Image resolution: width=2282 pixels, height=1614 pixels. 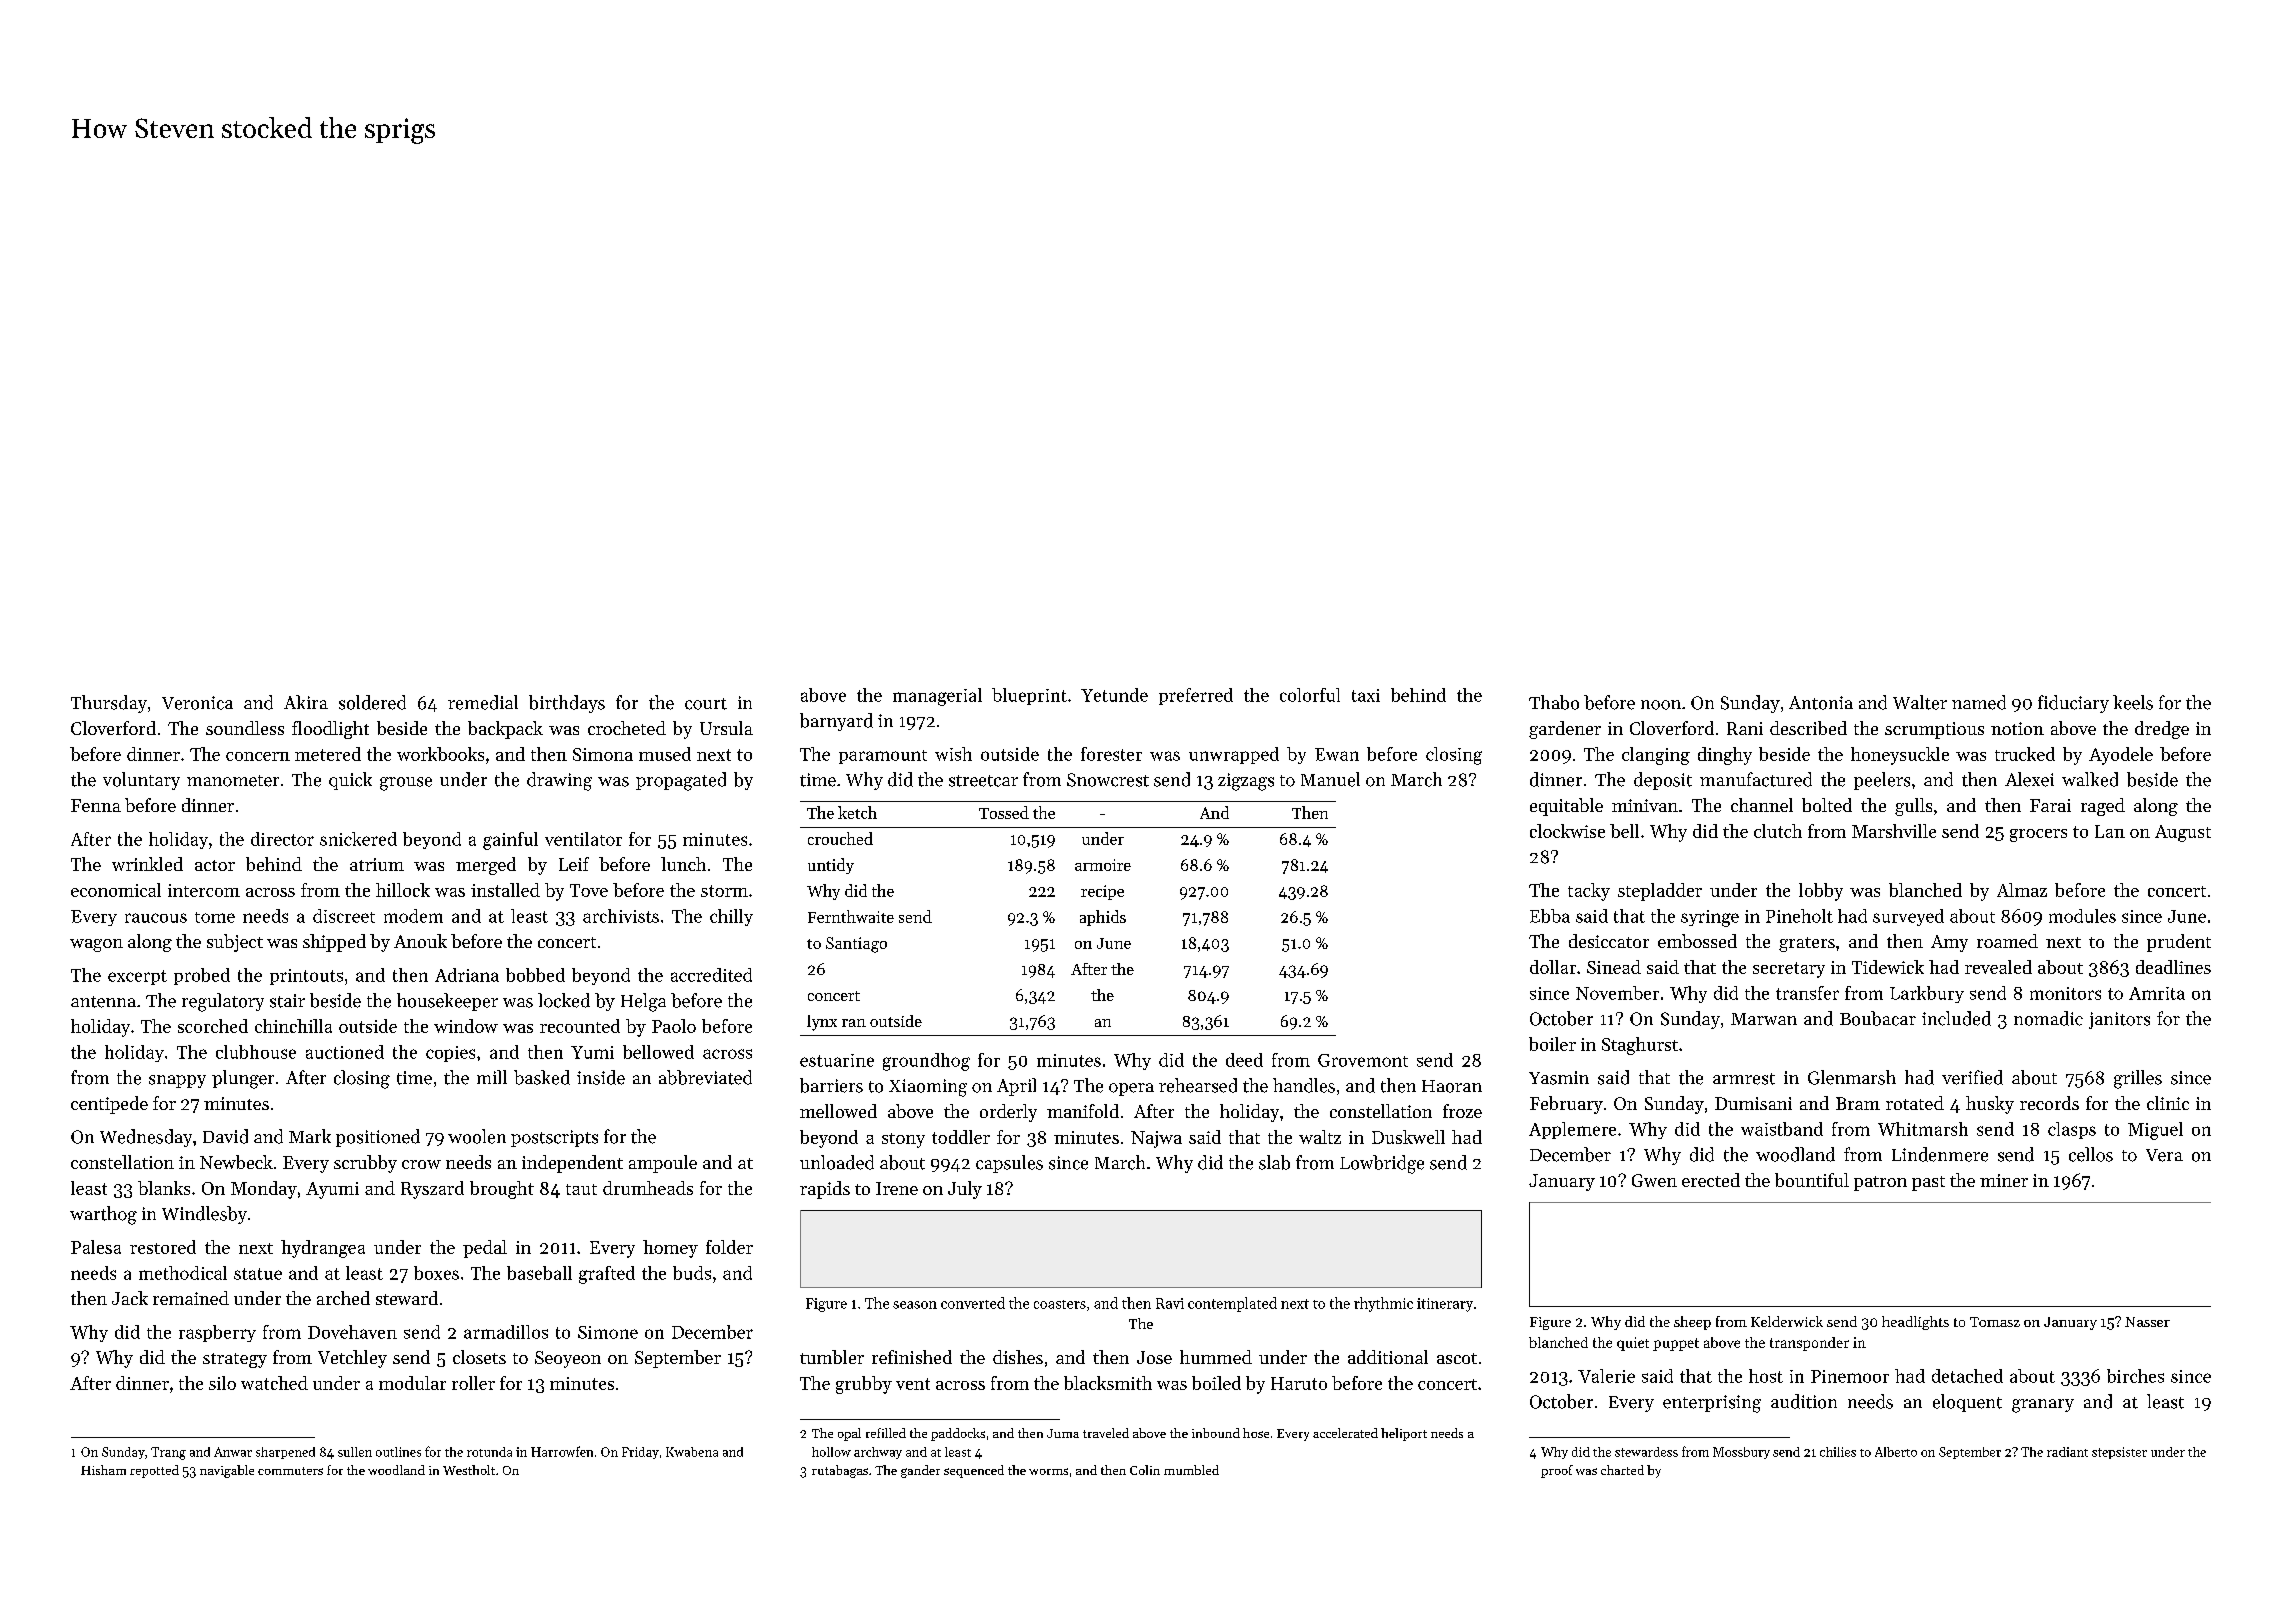 What do you see at coordinates (146, 1138) in the screenshot?
I see `Wednesday` at bounding box center [146, 1138].
